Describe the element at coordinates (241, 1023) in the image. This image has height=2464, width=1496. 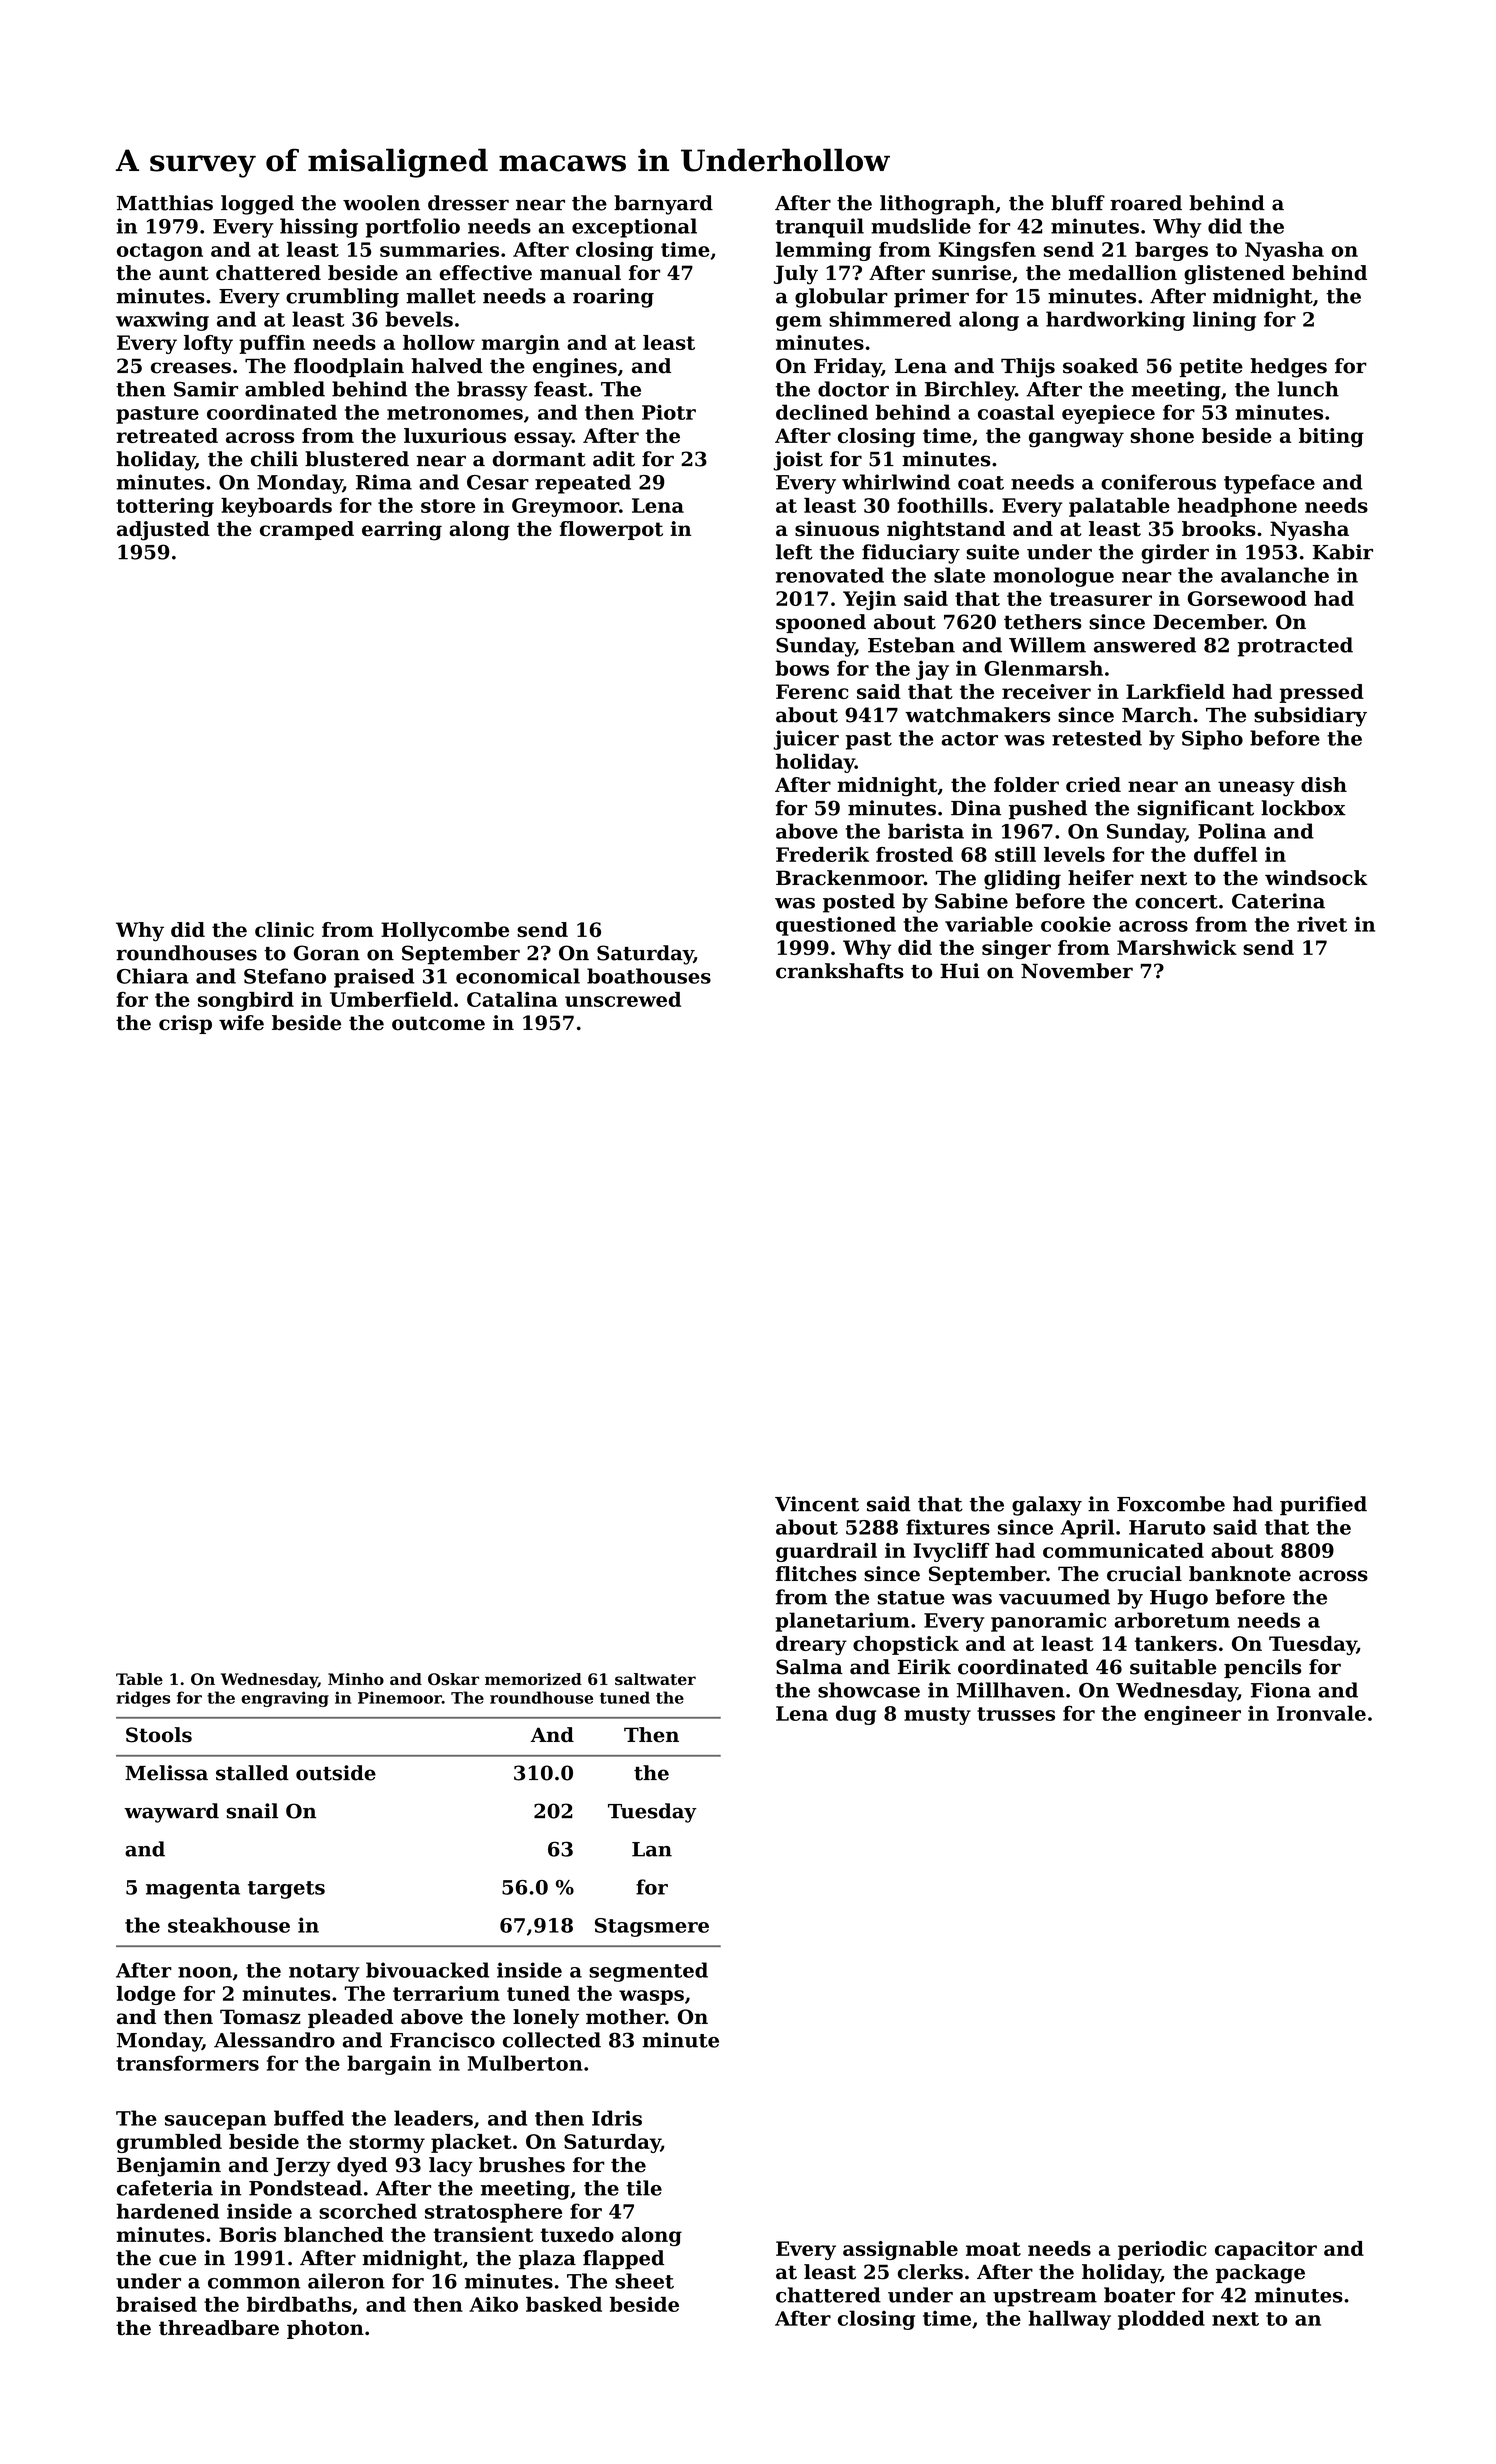
I see `wife` at that location.
